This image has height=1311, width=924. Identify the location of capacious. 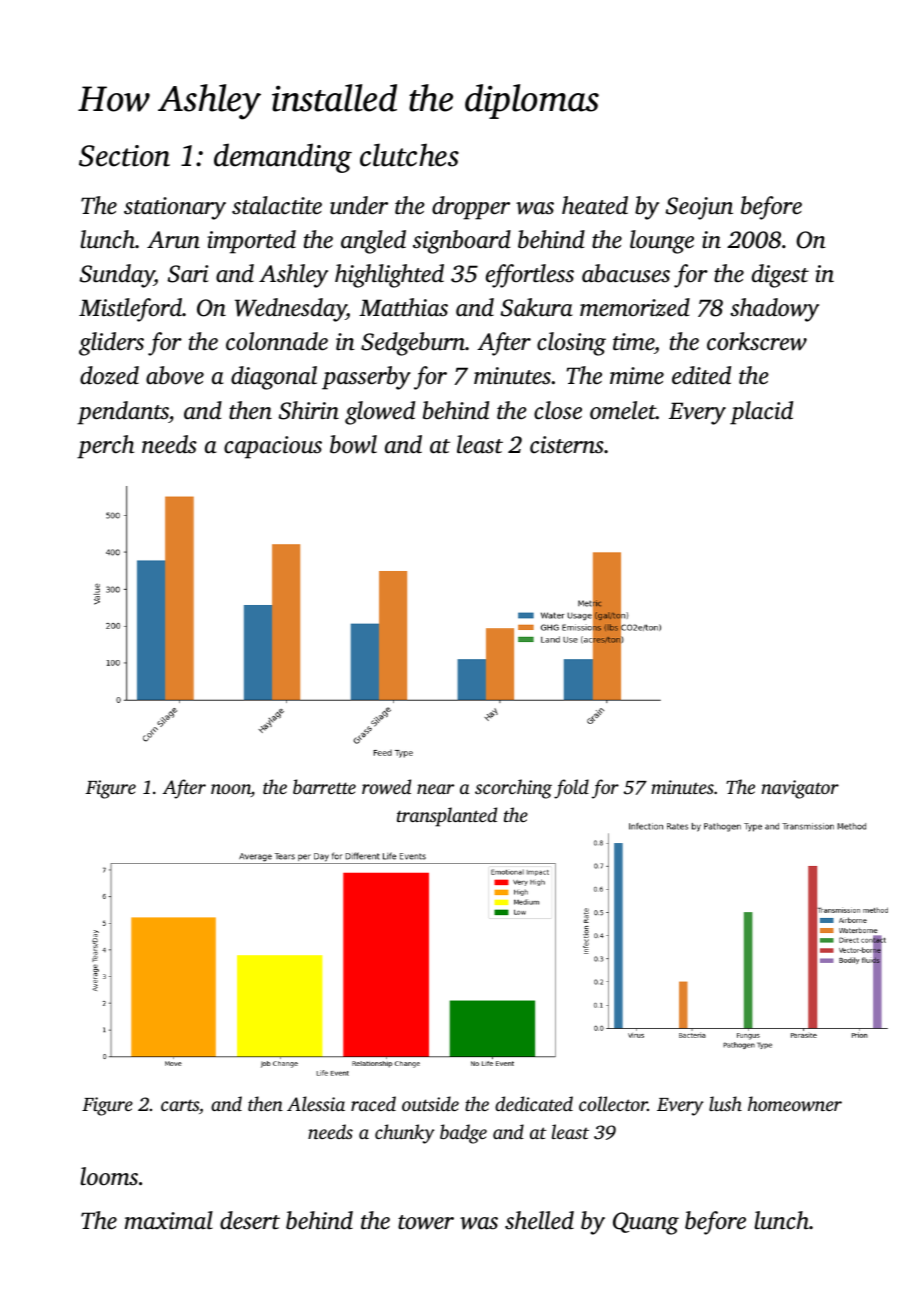
(273, 447).
